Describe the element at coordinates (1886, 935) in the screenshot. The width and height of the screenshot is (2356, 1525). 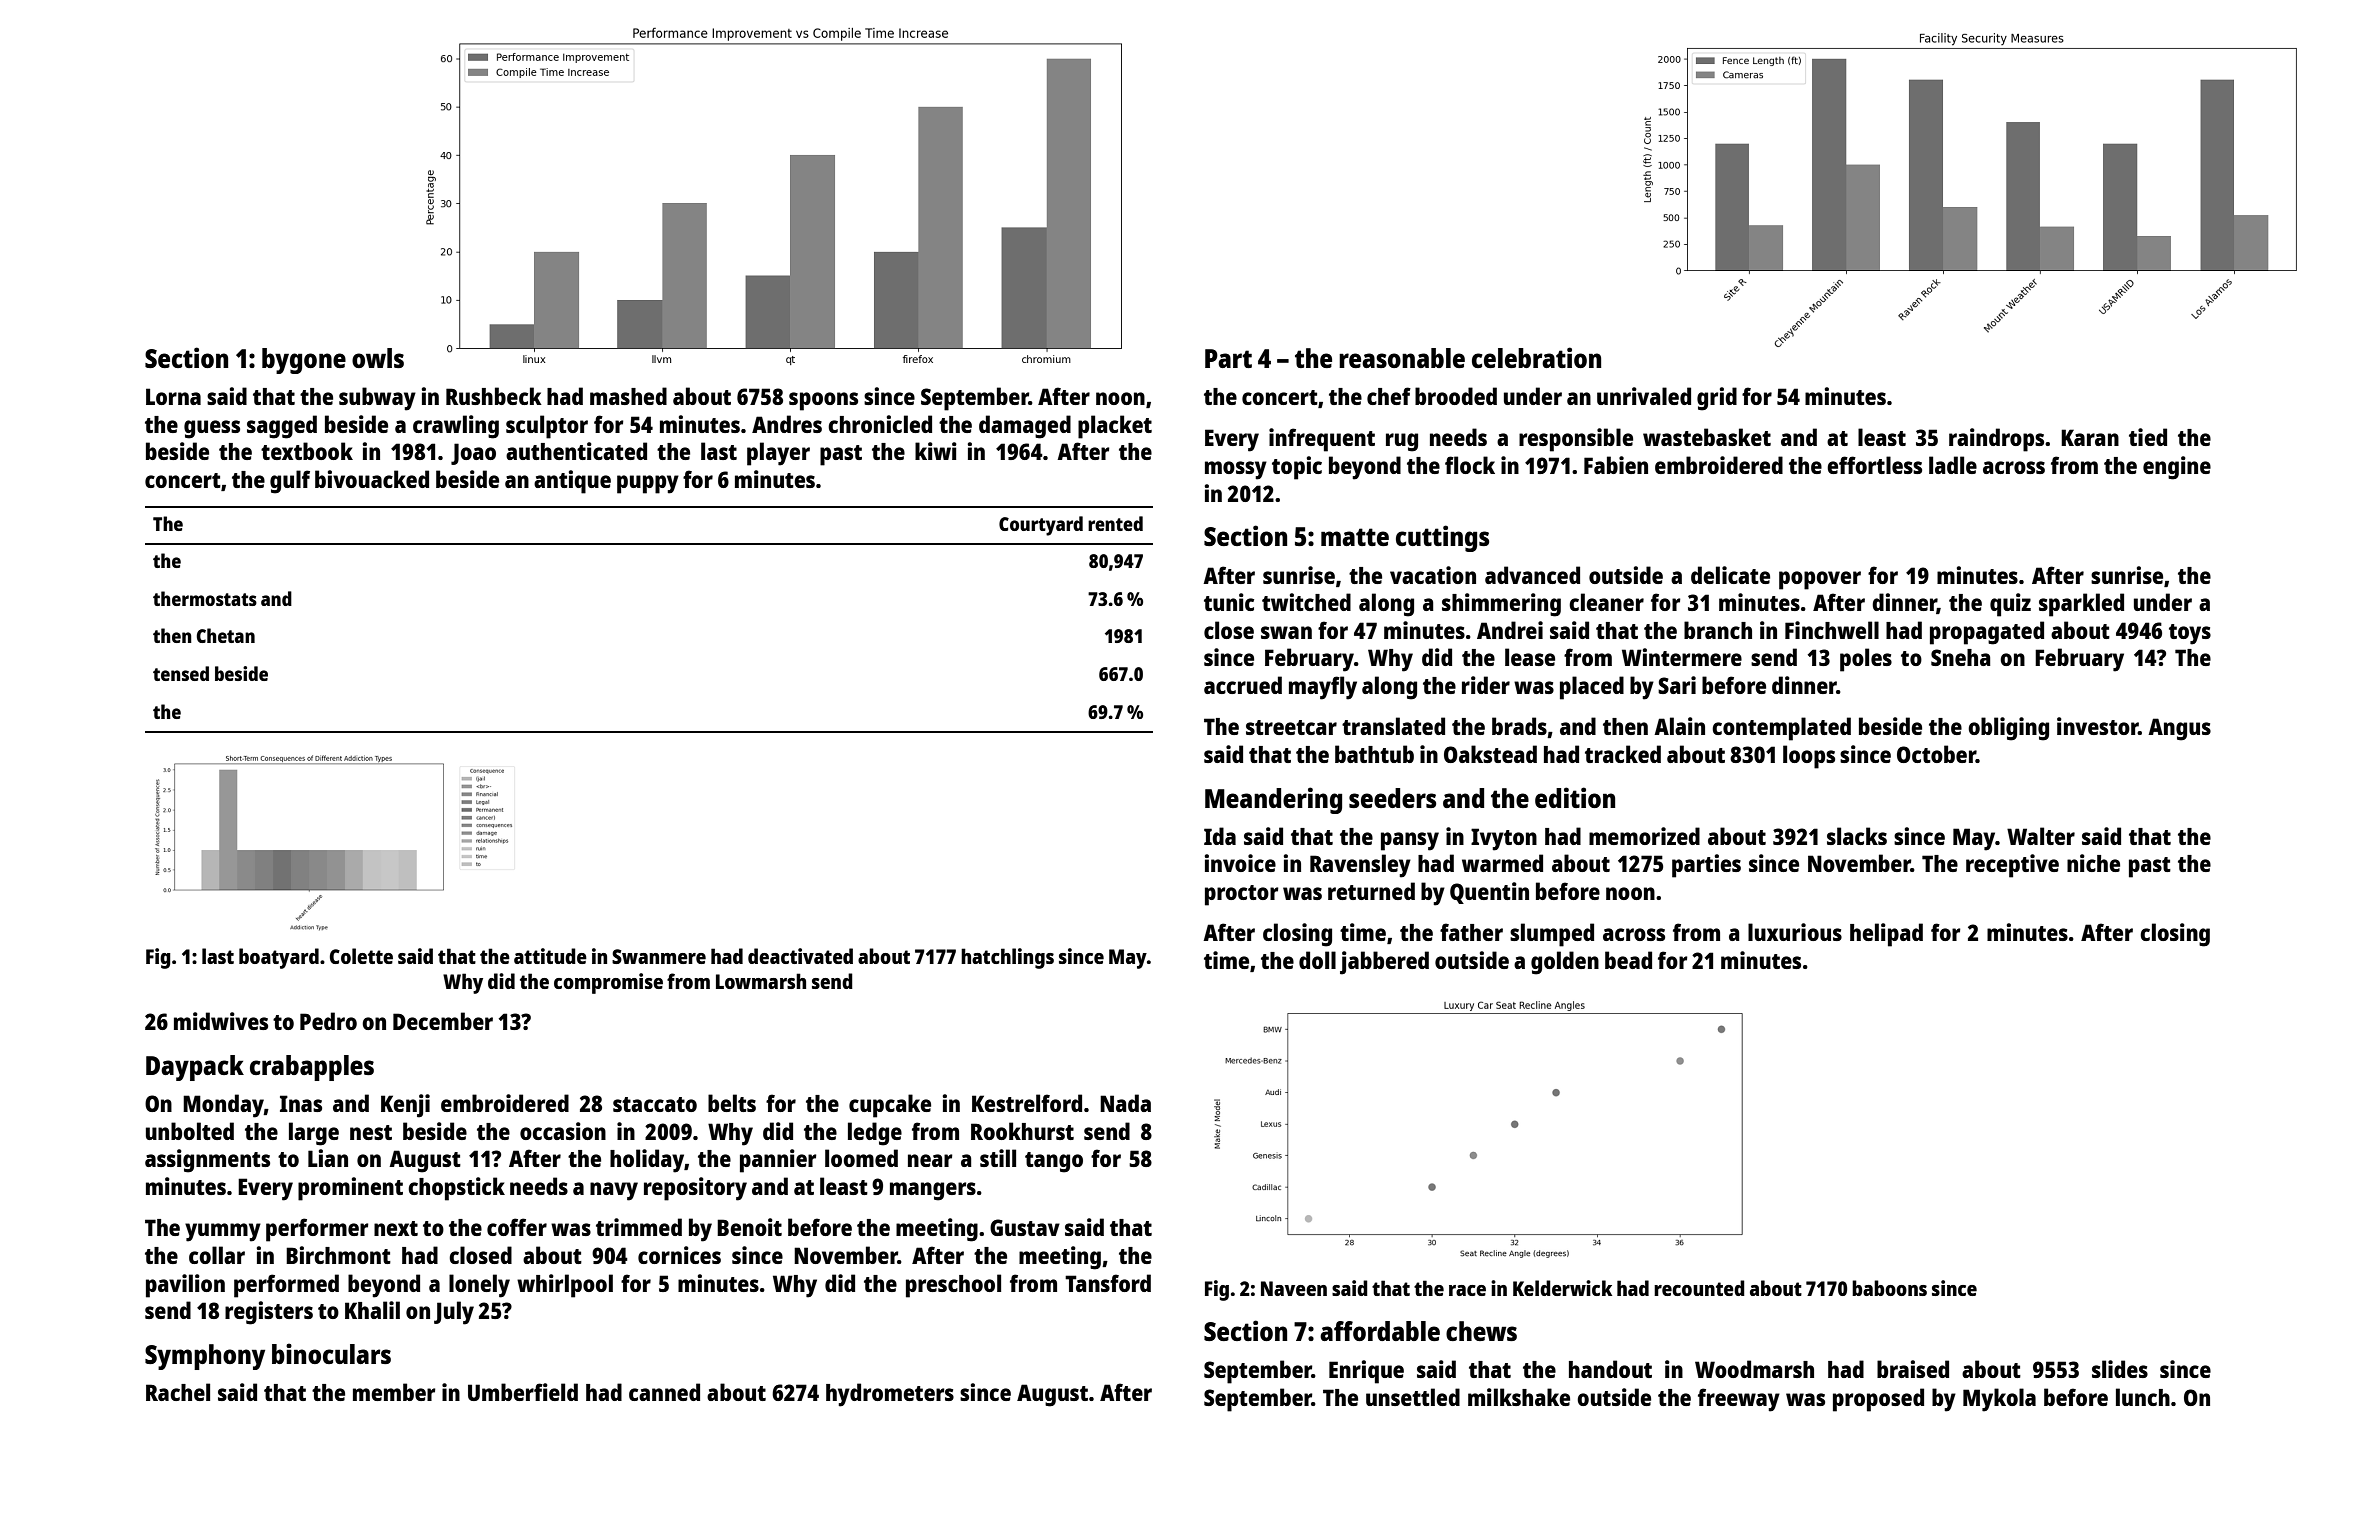
I see `helipad` at that location.
